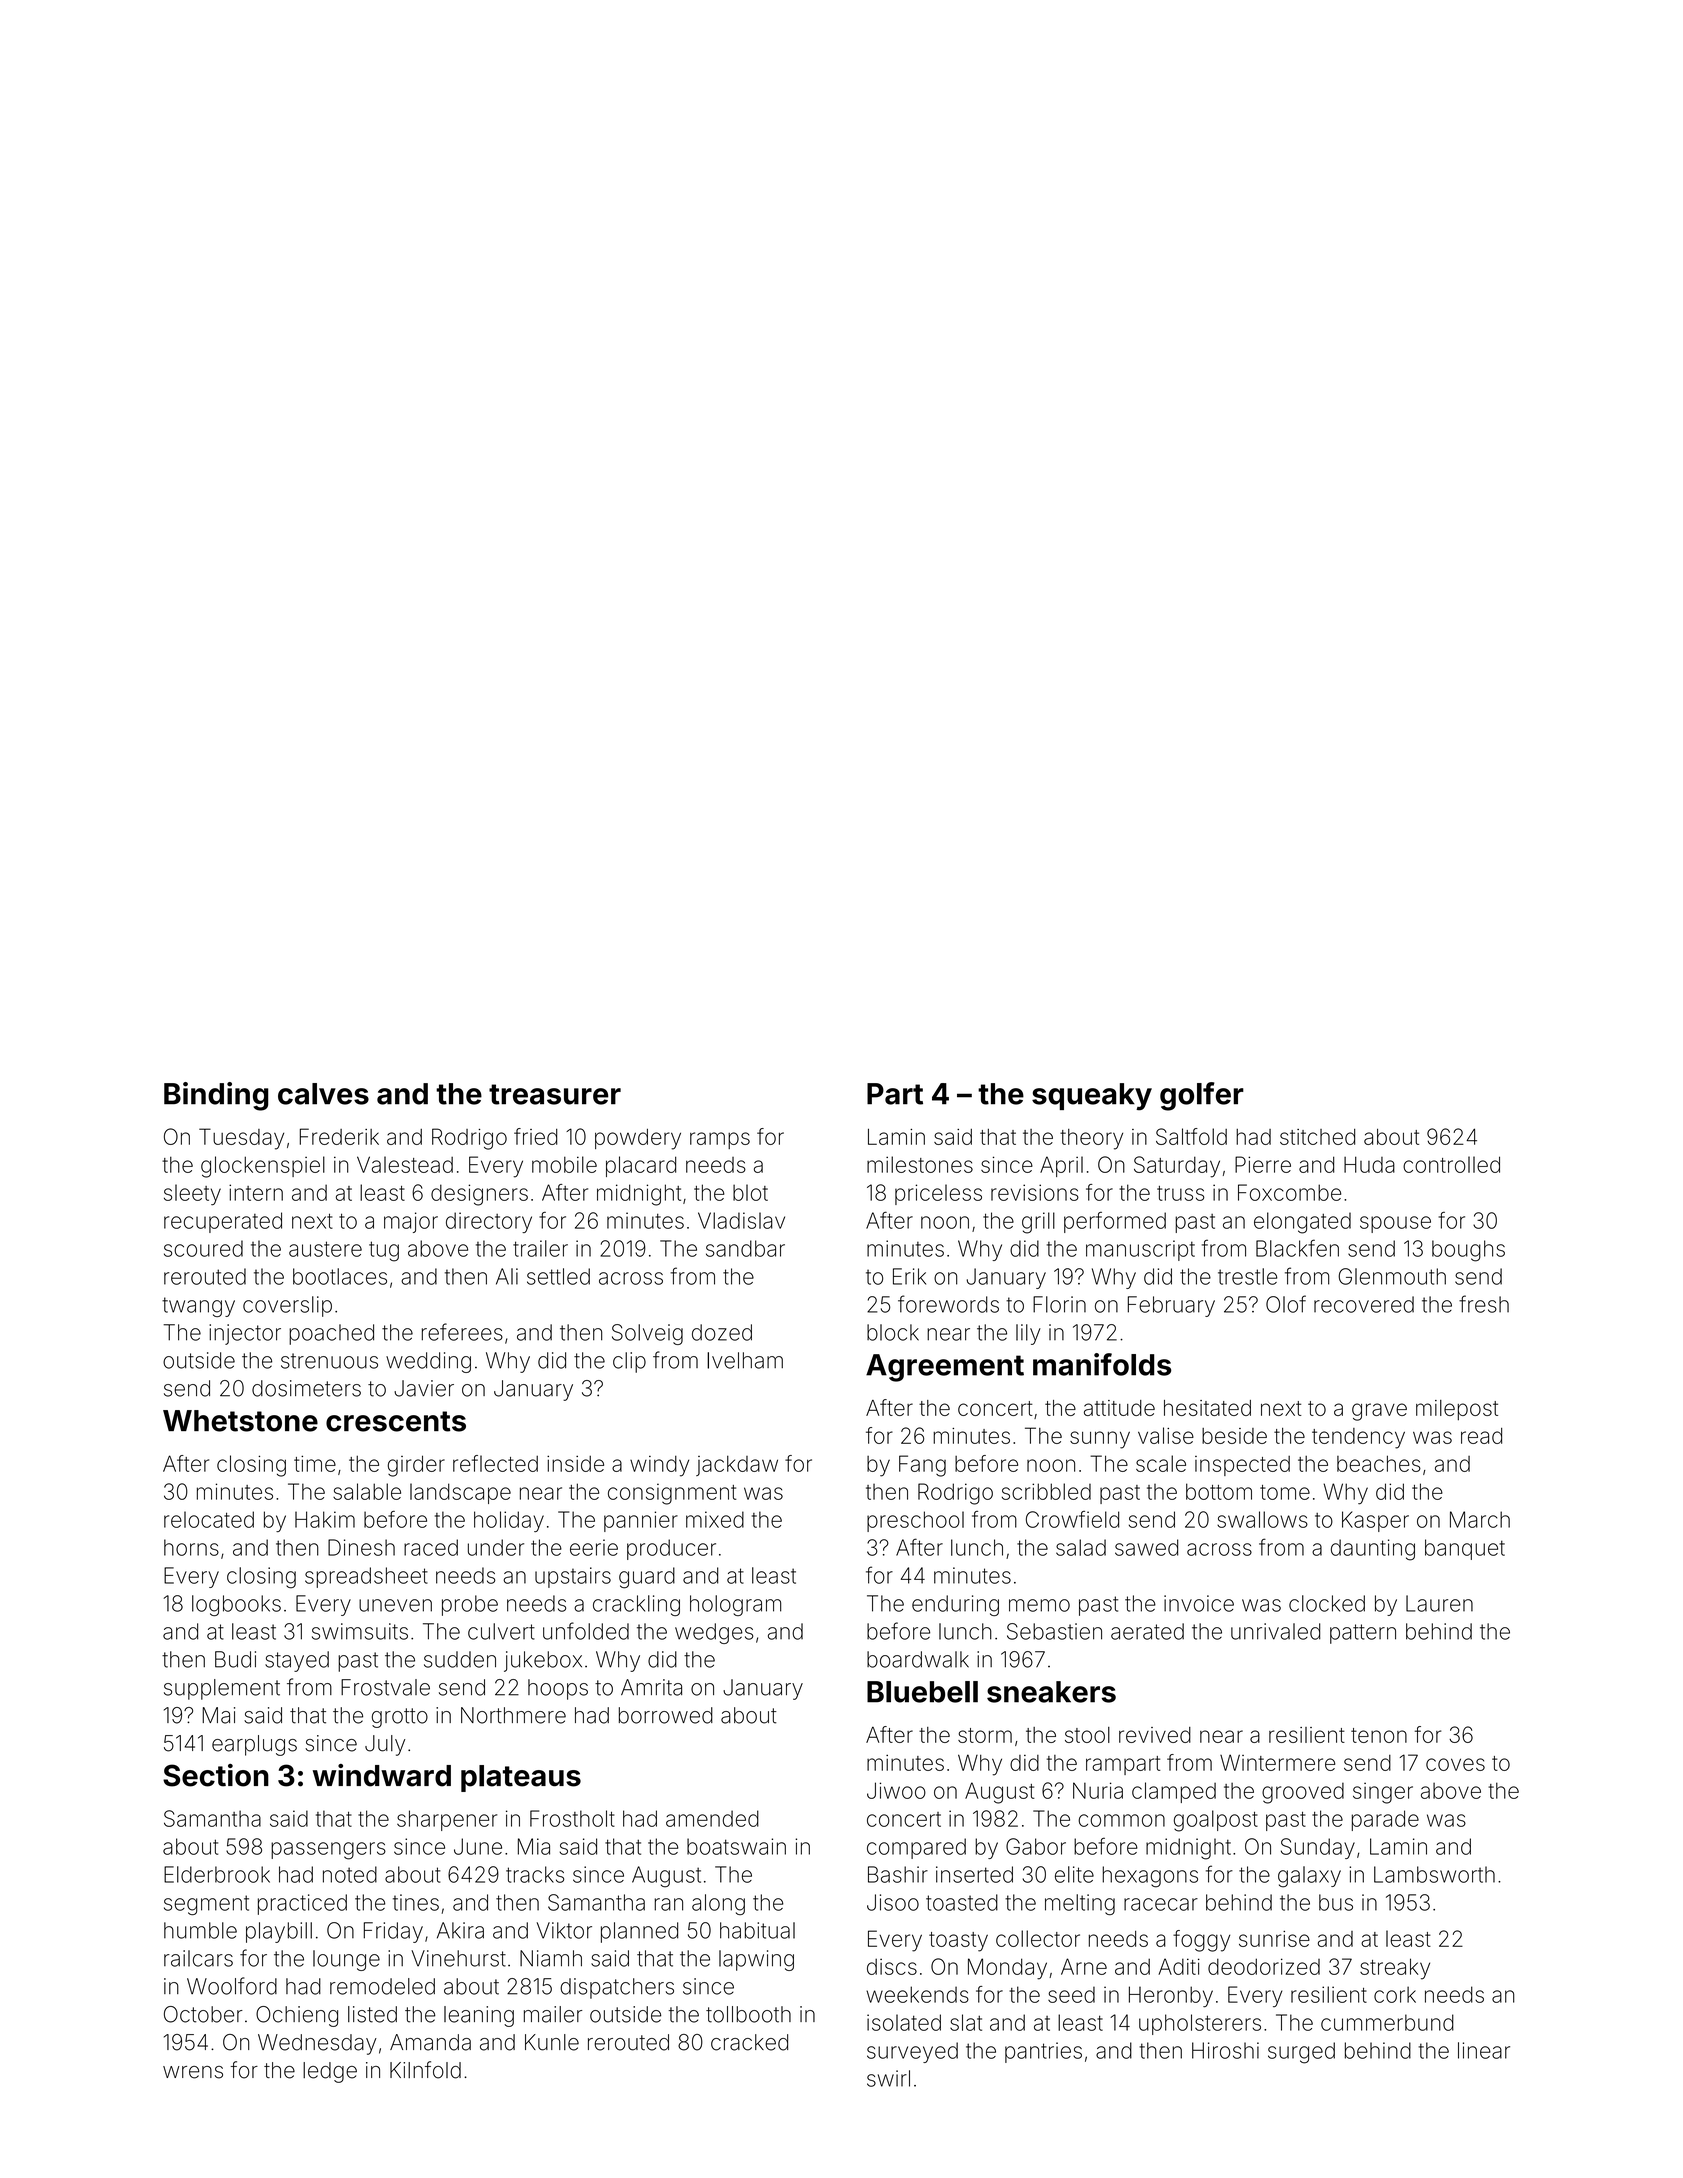  What do you see at coordinates (1147, 1631) in the screenshot?
I see `aerated` at bounding box center [1147, 1631].
